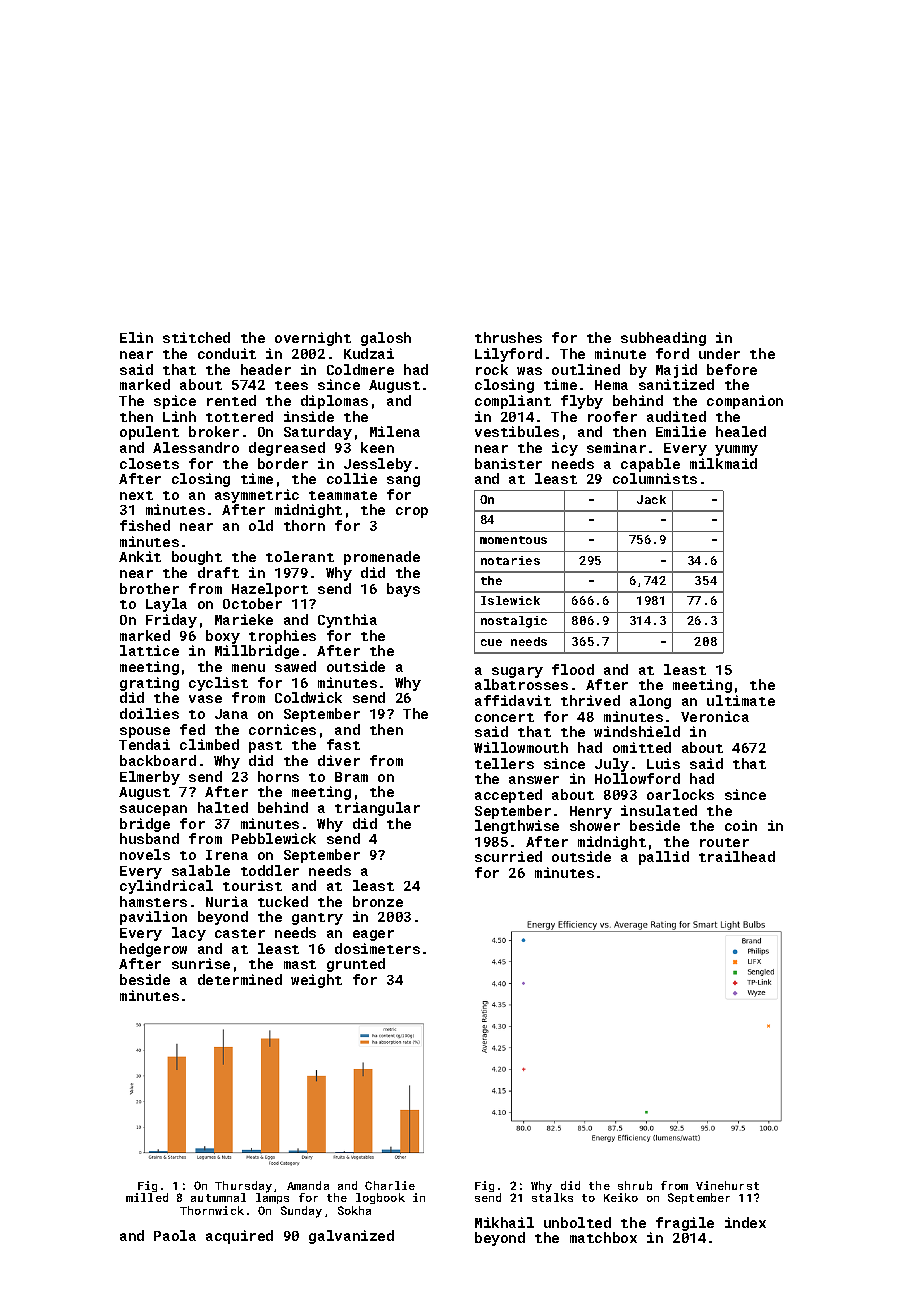  Describe the element at coordinates (390, 1185) in the screenshot. I see `Charlie` at that location.
